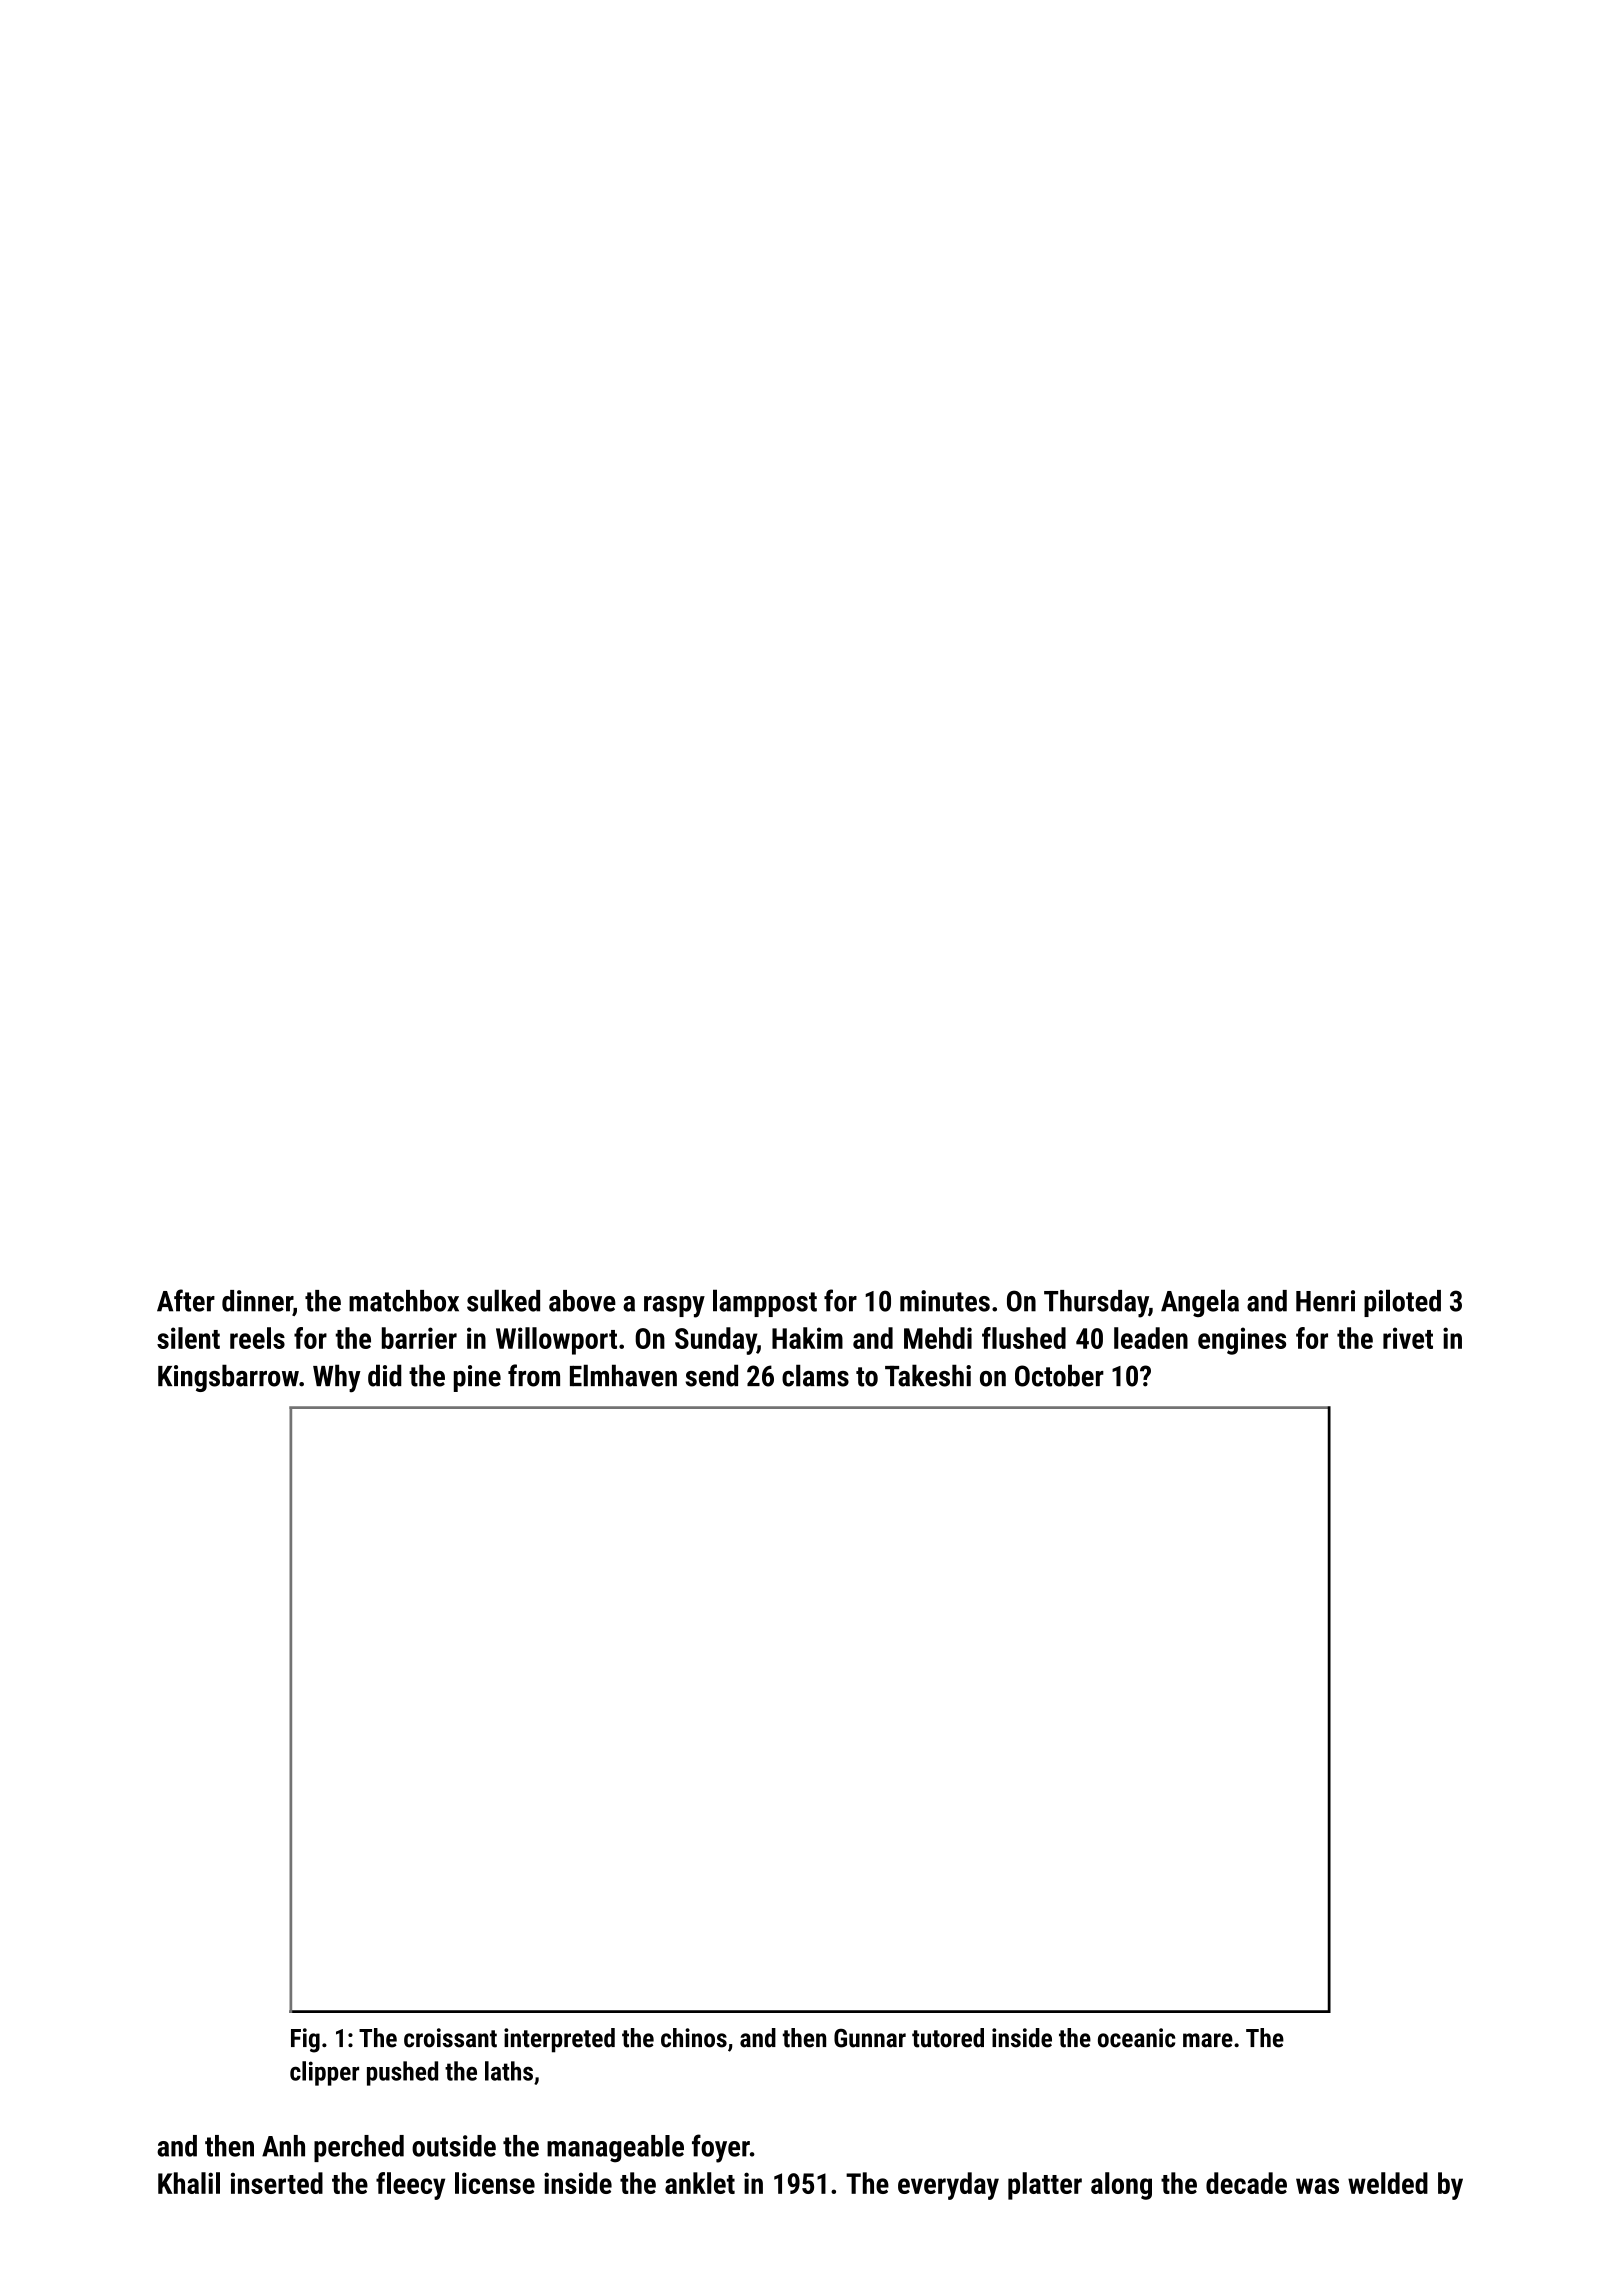 This page has height=2292, width=1620. Describe the element at coordinates (404, 1301) in the page. I see `matchbox` at that location.
